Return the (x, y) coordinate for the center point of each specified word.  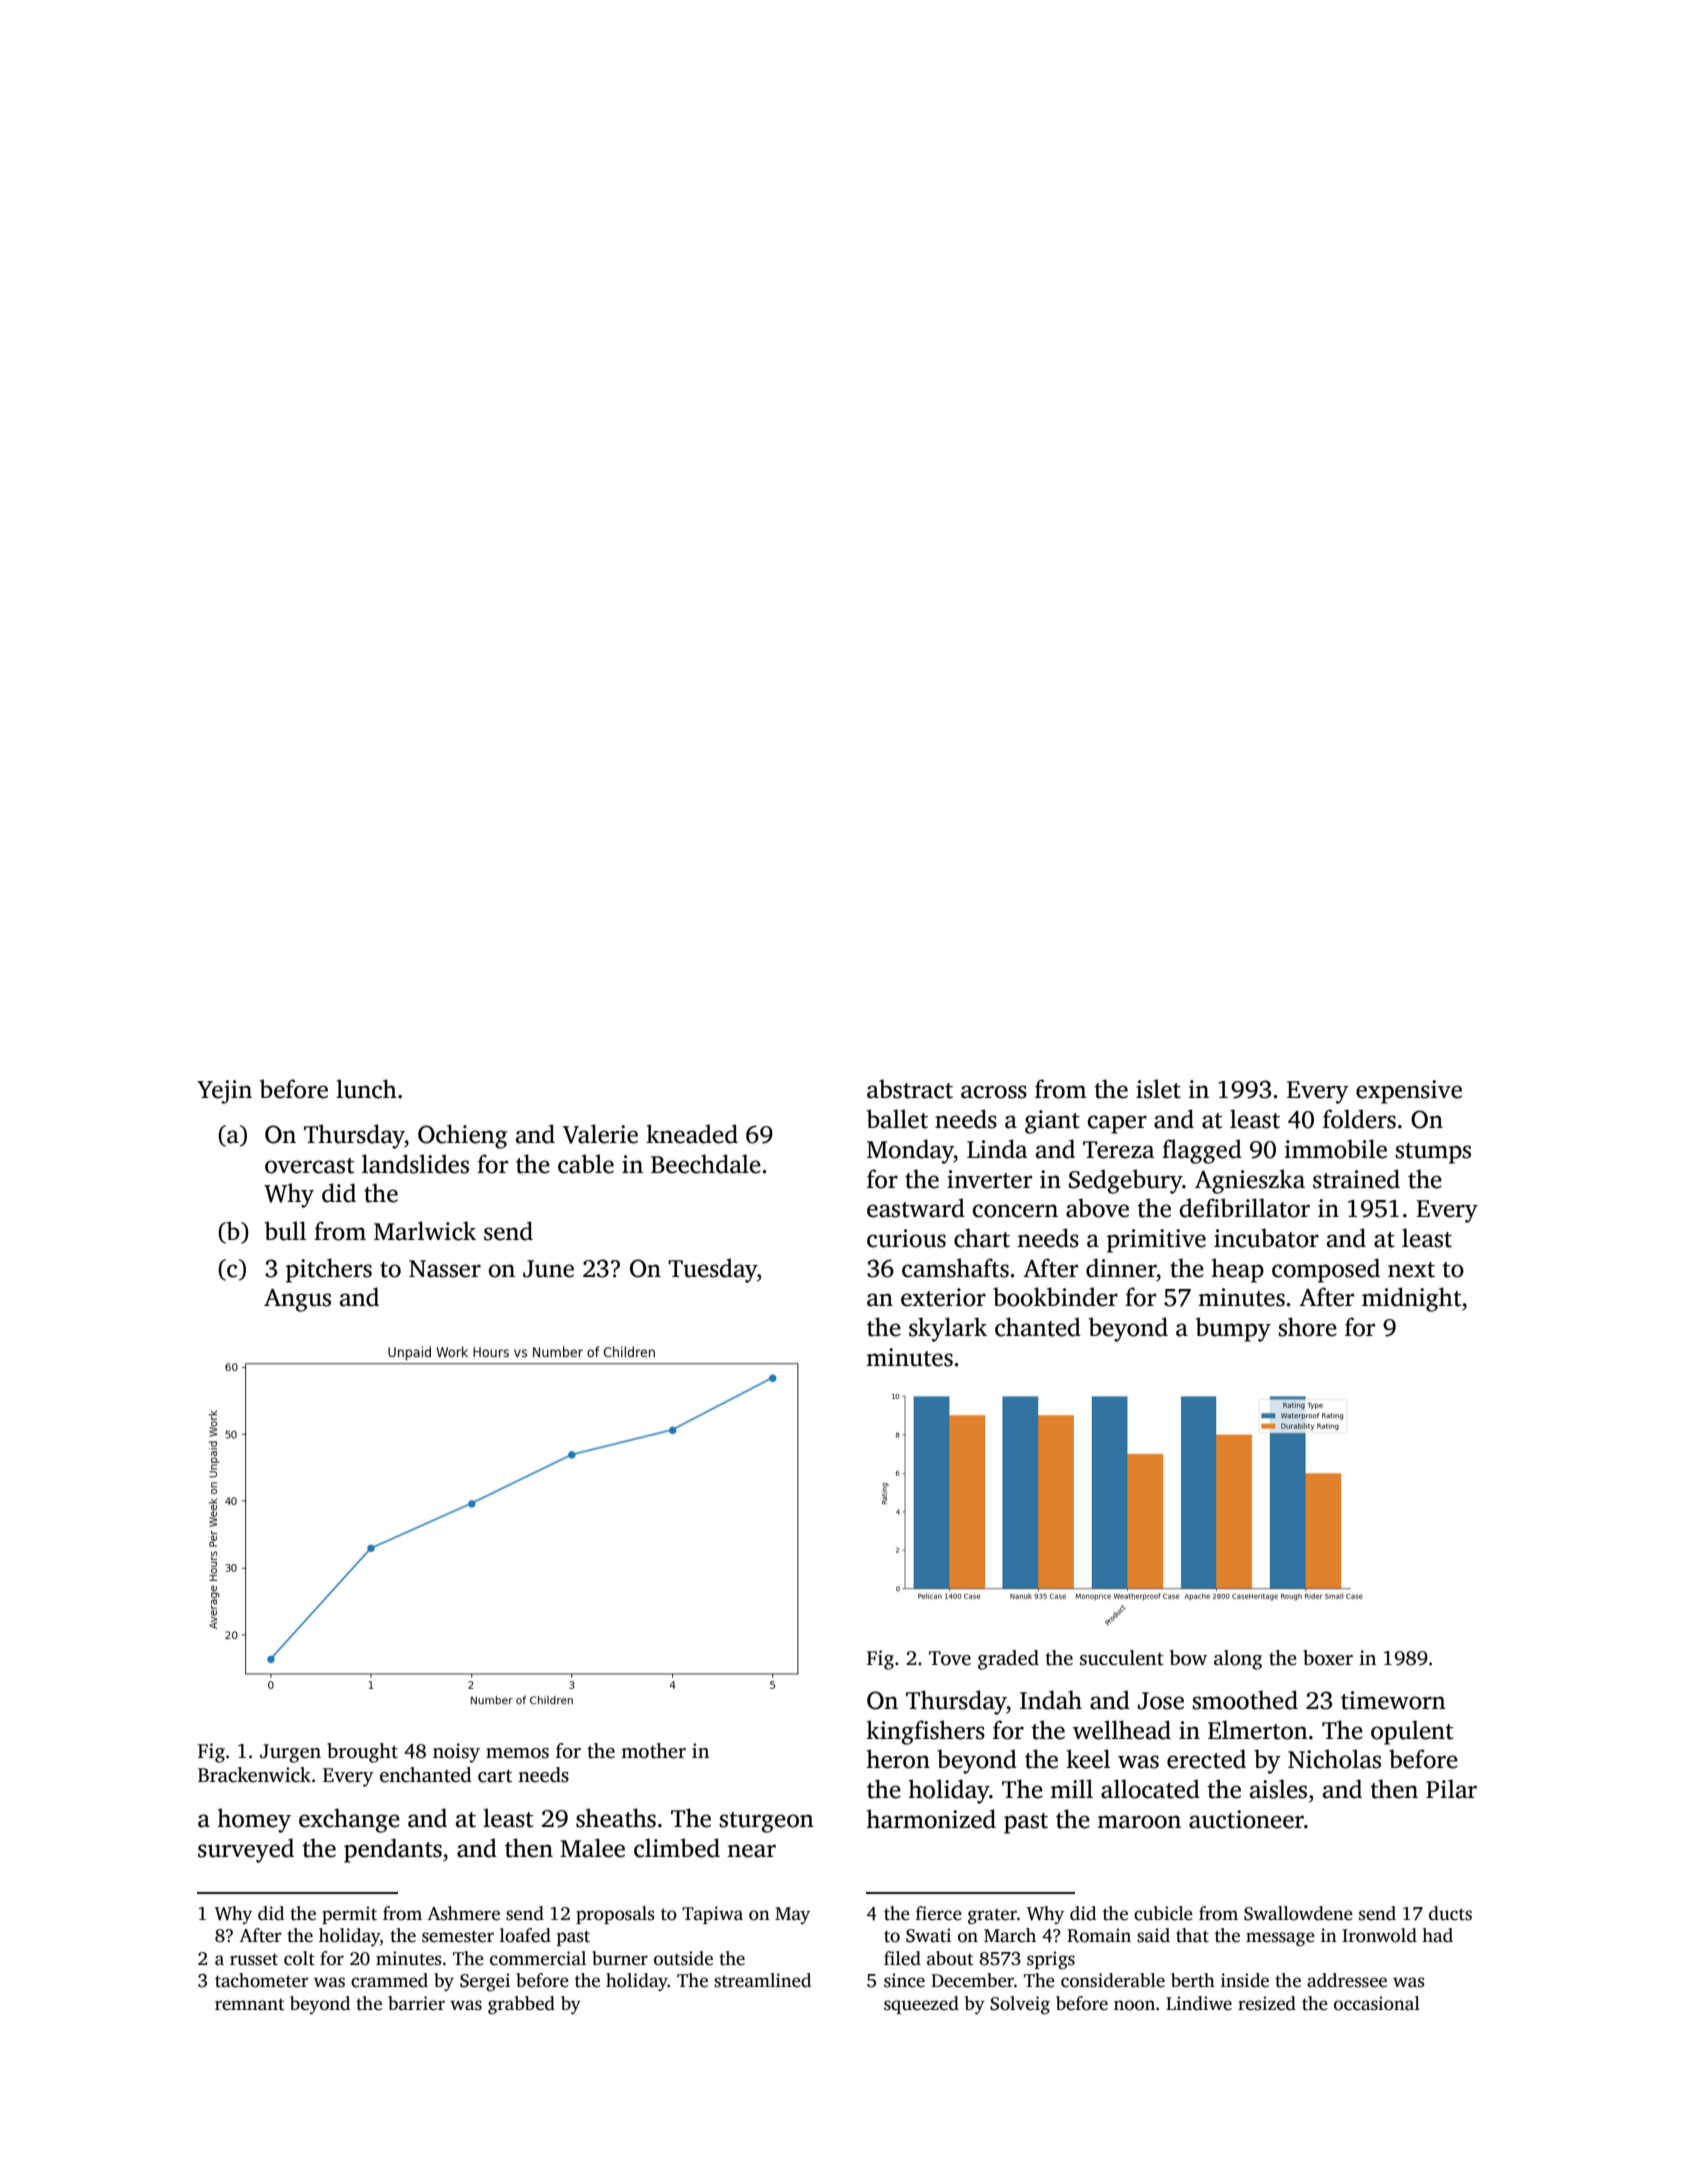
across (994, 1092)
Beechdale (706, 1164)
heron (898, 1759)
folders (1359, 1119)
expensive (1409, 1092)
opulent (1412, 1732)
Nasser (445, 1269)
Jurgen (290, 1753)
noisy (456, 1753)
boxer (1328, 1658)
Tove (950, 1658)
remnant (250, 2005)
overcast (309, 1166)
